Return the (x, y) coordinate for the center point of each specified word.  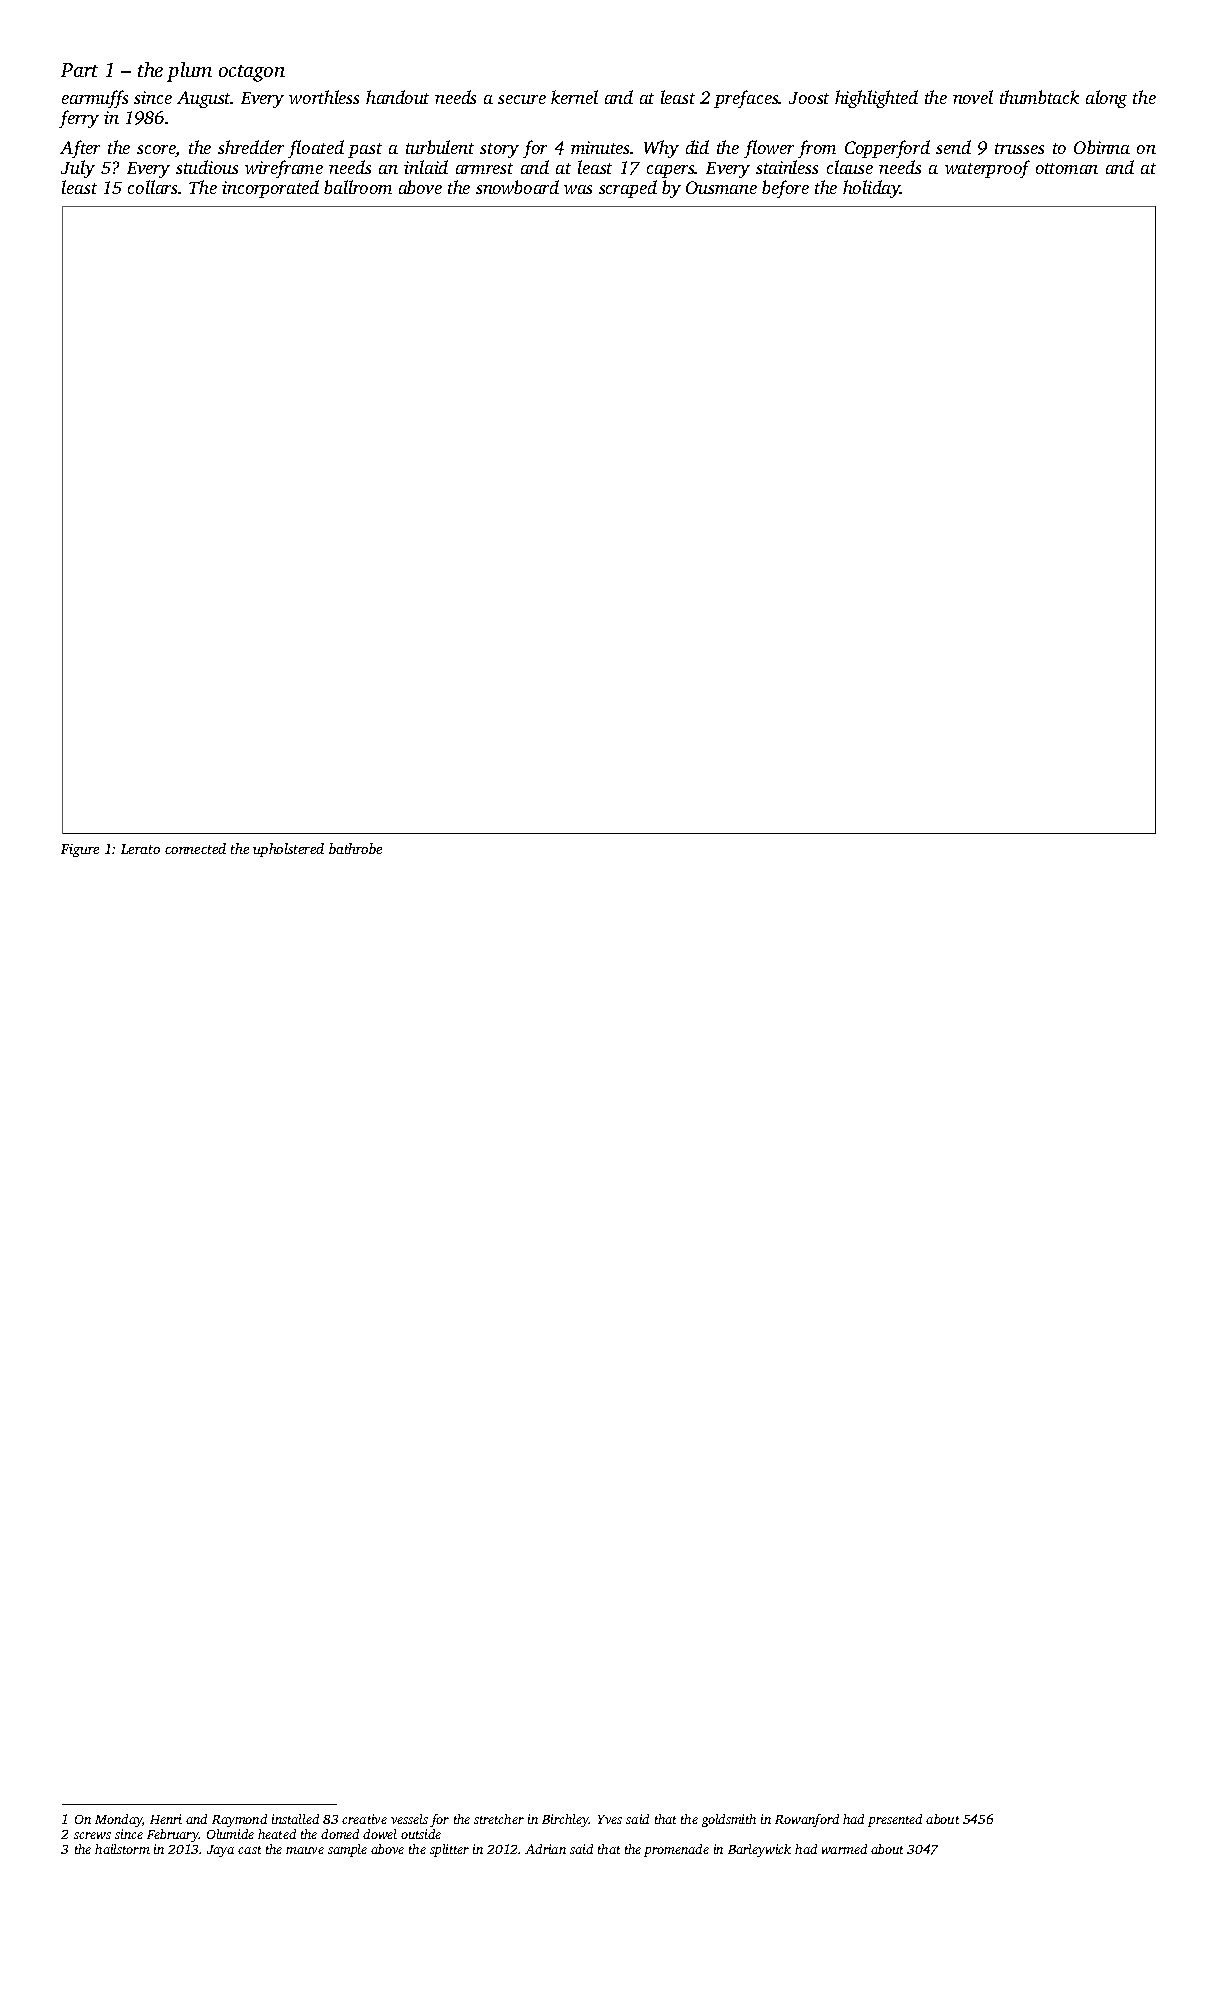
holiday (871, 189)
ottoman (1067, 168)
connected (195, 848)
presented (895, 1820)
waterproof (987, 169)
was (578, 189)
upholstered (288, 850)
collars (152, 187)
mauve (305, 1850)
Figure (80, 850)
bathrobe (355, 848)
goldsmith (729, 1820)
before (785, 189)
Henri (166, 1819)
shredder (251, 147)
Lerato (140, 849)
